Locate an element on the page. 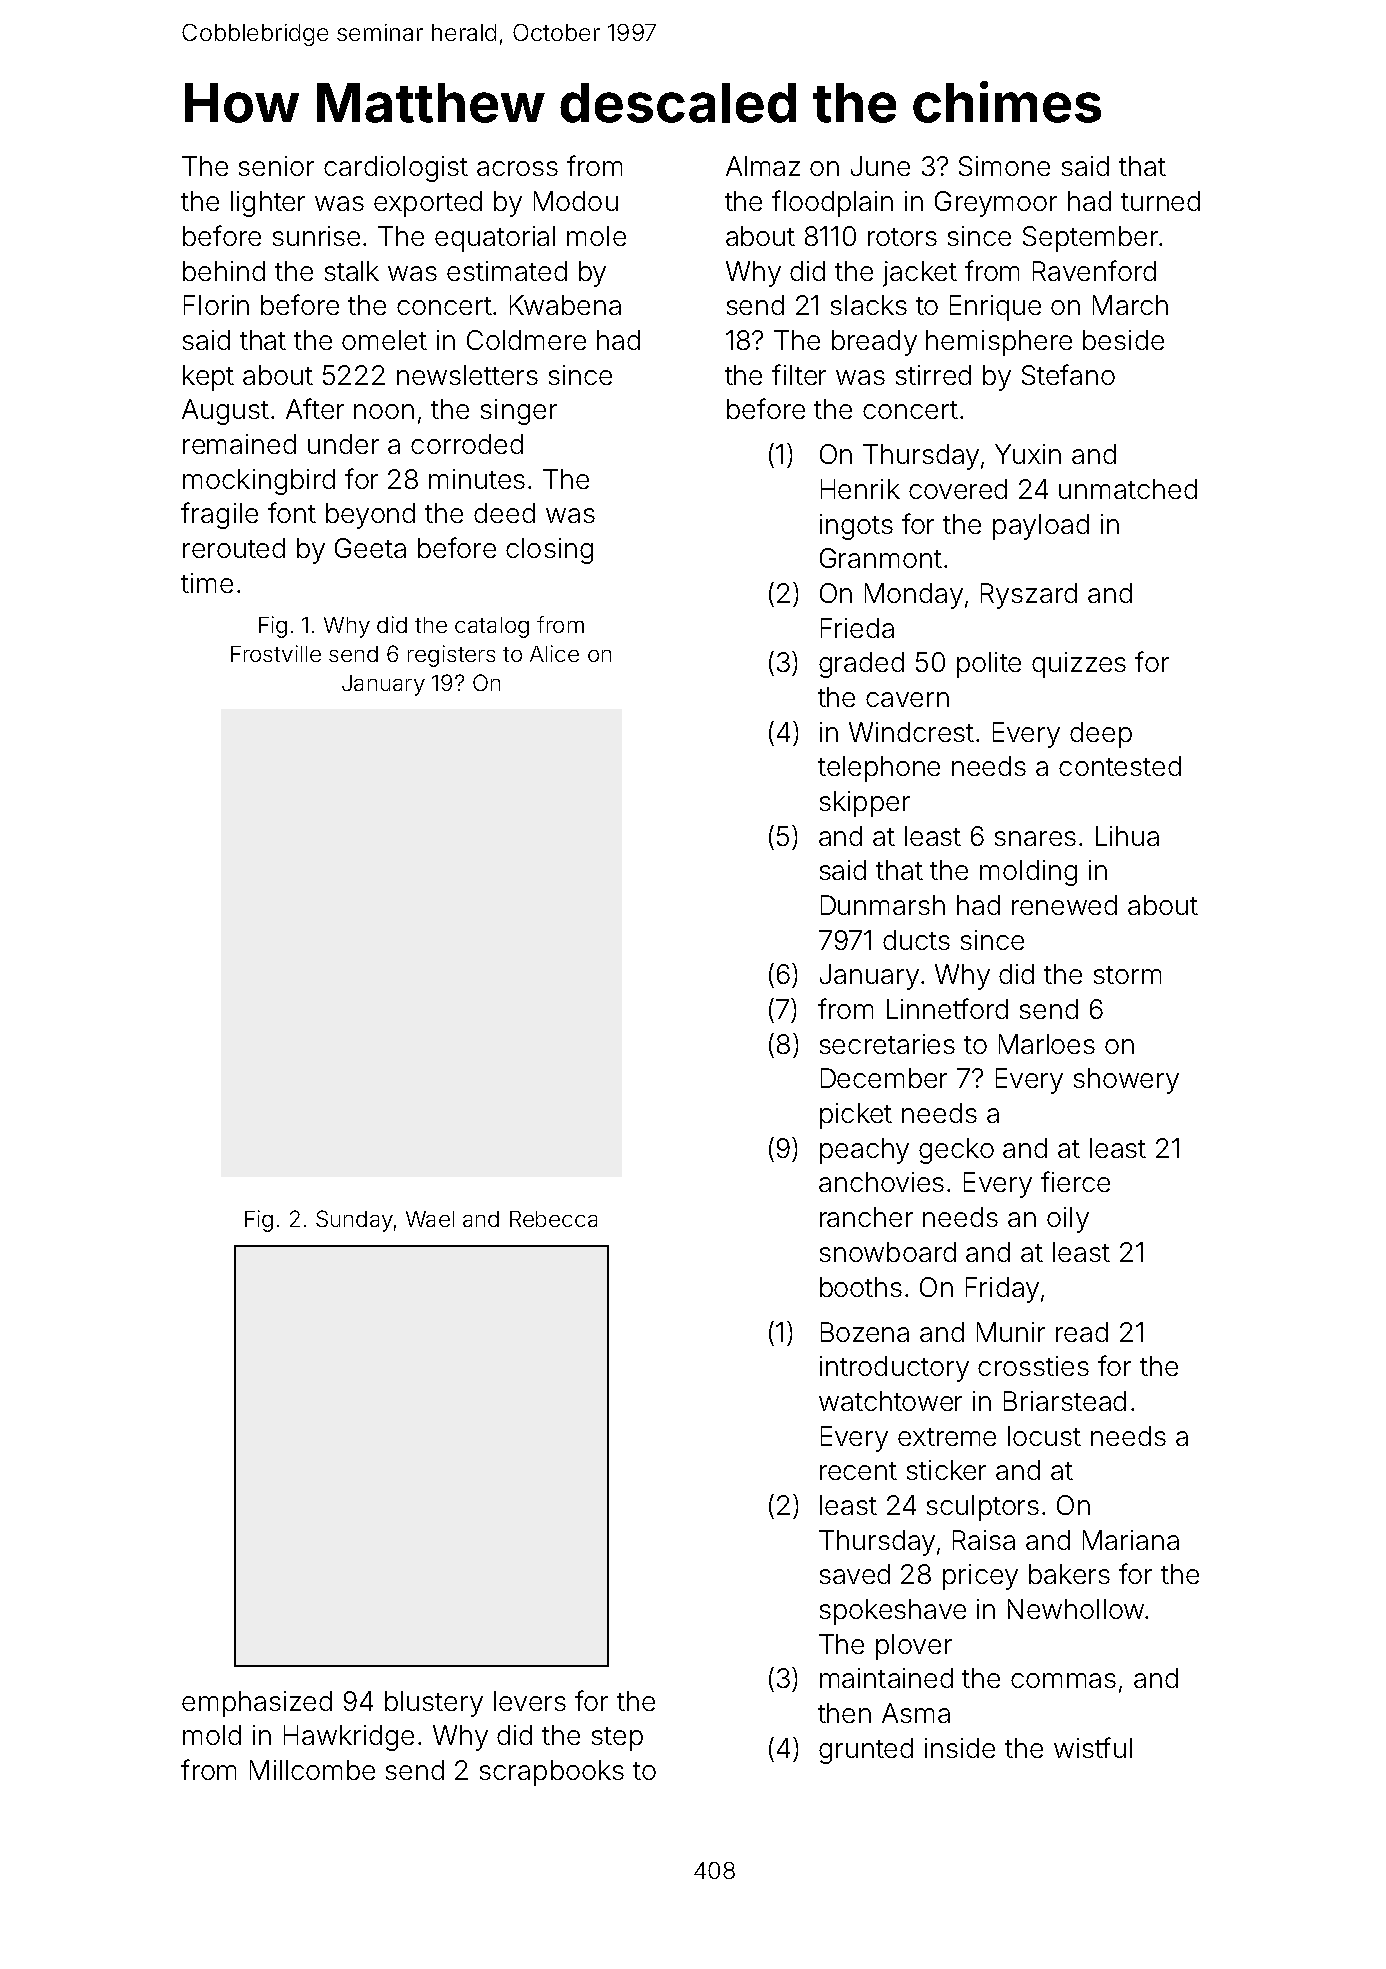 The width and height of the image is (1386, 1969). Rebecca is located at coordinates (553, 1219).
